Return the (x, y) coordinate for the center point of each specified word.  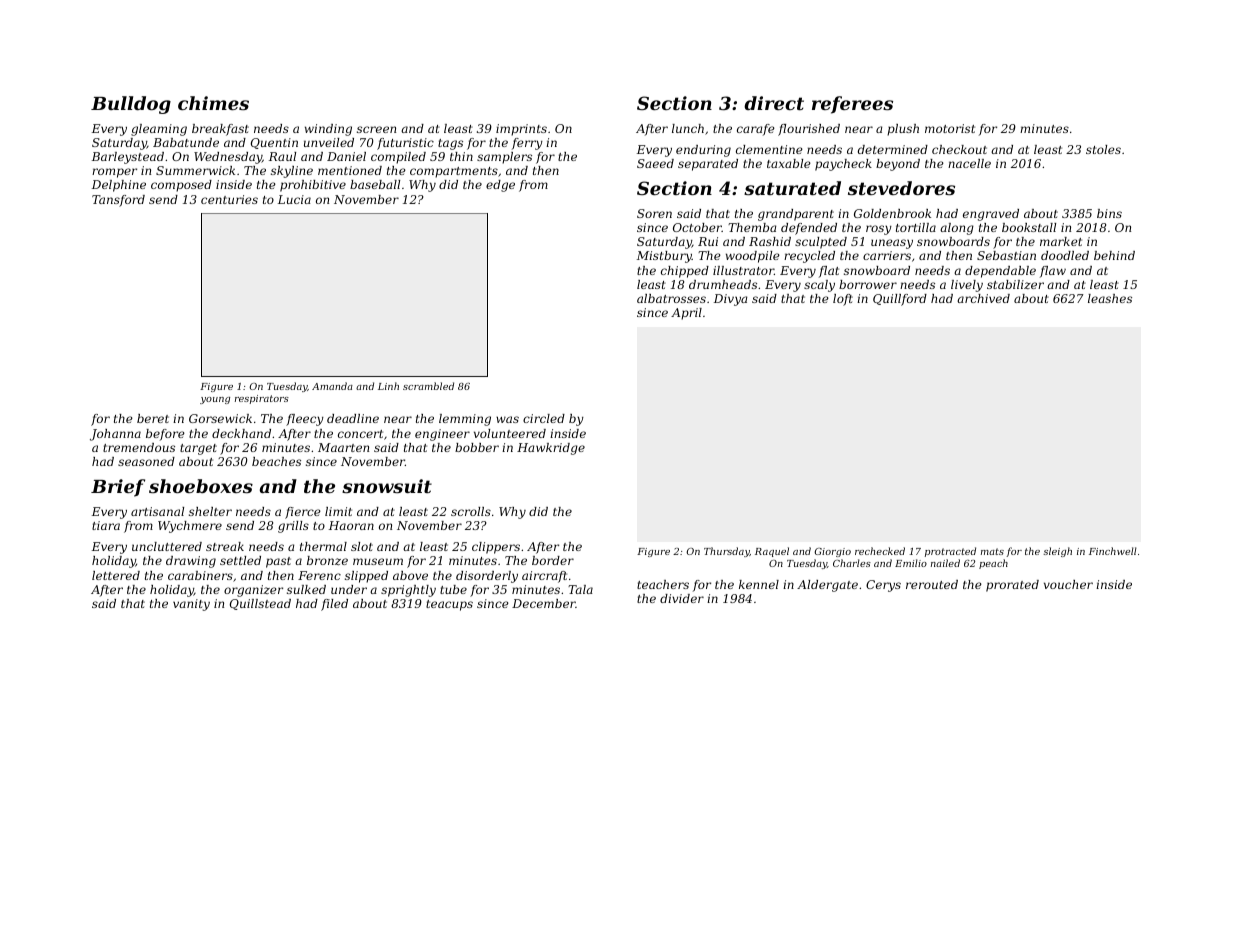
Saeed (655, 163)
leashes (1110, 298)
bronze (327, 560)
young (215, 400)
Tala (580, 589)
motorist (950, 128)
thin (461, 156)
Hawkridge (551, 449)
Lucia (294, 199)
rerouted (932, 584)
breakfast (220, 130)
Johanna (115, 435)
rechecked (880, 551)
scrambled (428, 386)
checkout (959, 149)
